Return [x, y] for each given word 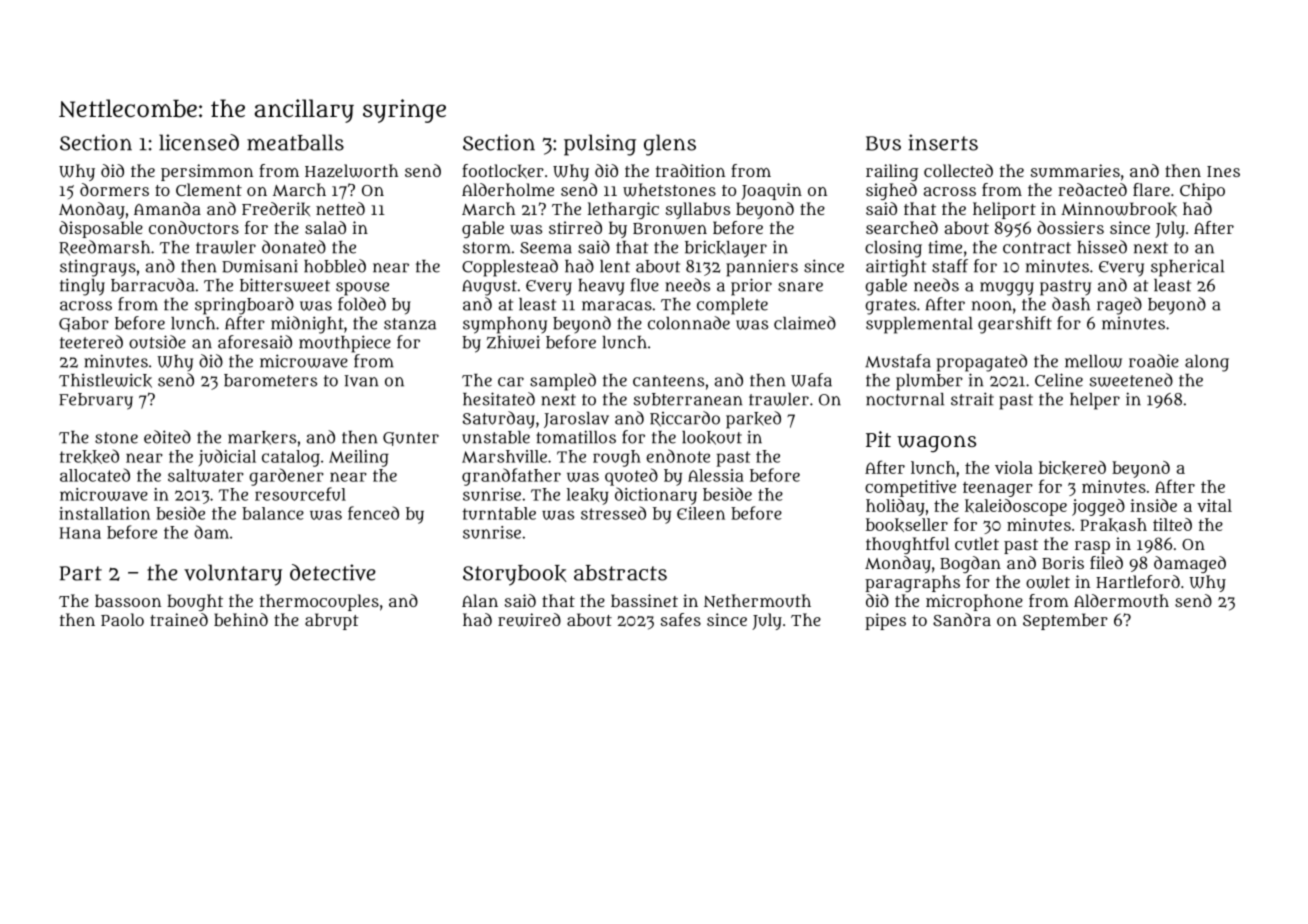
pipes [885, 621]
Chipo [1202, 191]
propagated [982, 363]
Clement [209, 189]
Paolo [122, 619]
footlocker [503, 171]
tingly [82, 287]
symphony [505, 325]
